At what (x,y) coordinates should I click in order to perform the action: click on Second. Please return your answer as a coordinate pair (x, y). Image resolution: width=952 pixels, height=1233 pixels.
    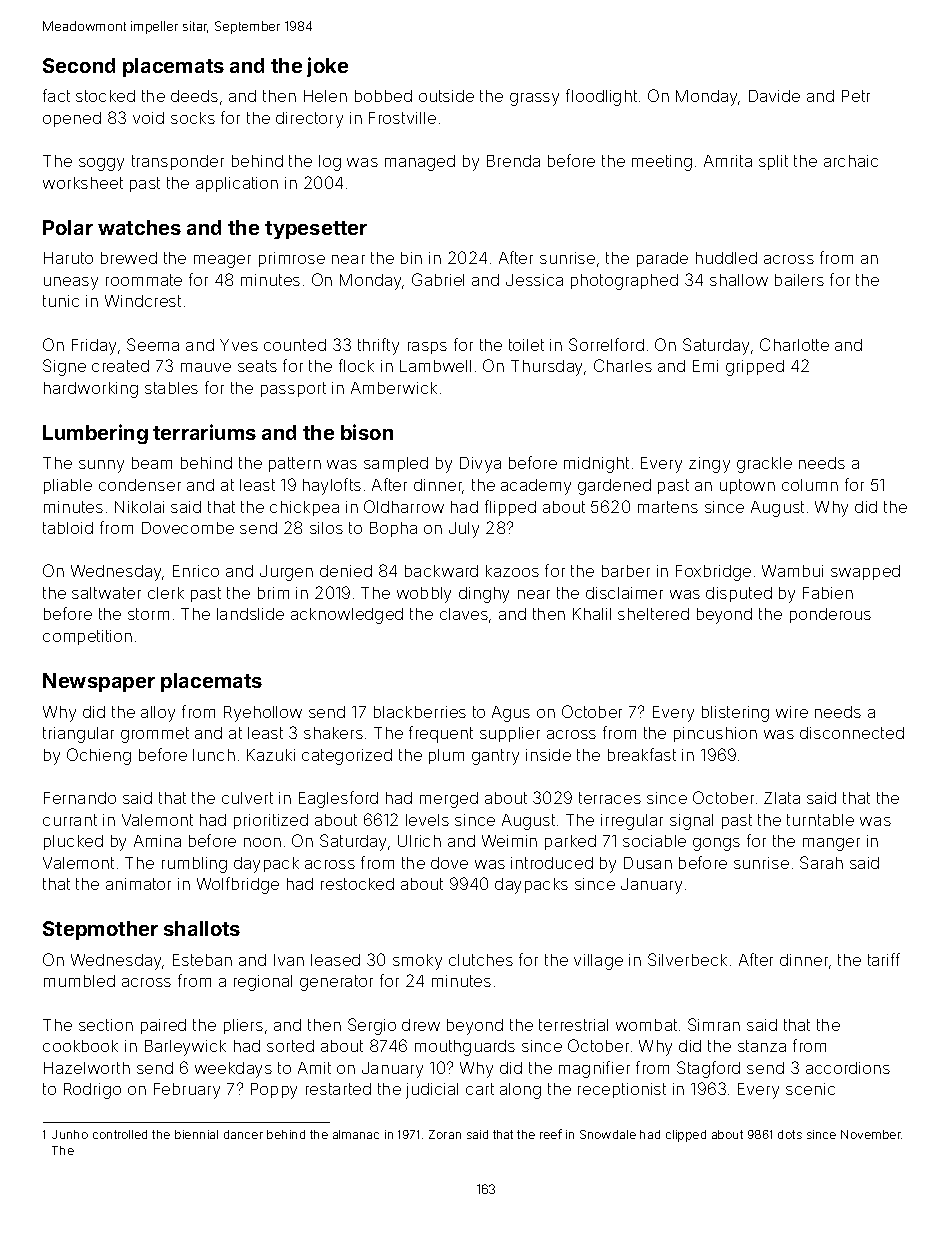
    Looking at the image, I should click on (79, 65).
